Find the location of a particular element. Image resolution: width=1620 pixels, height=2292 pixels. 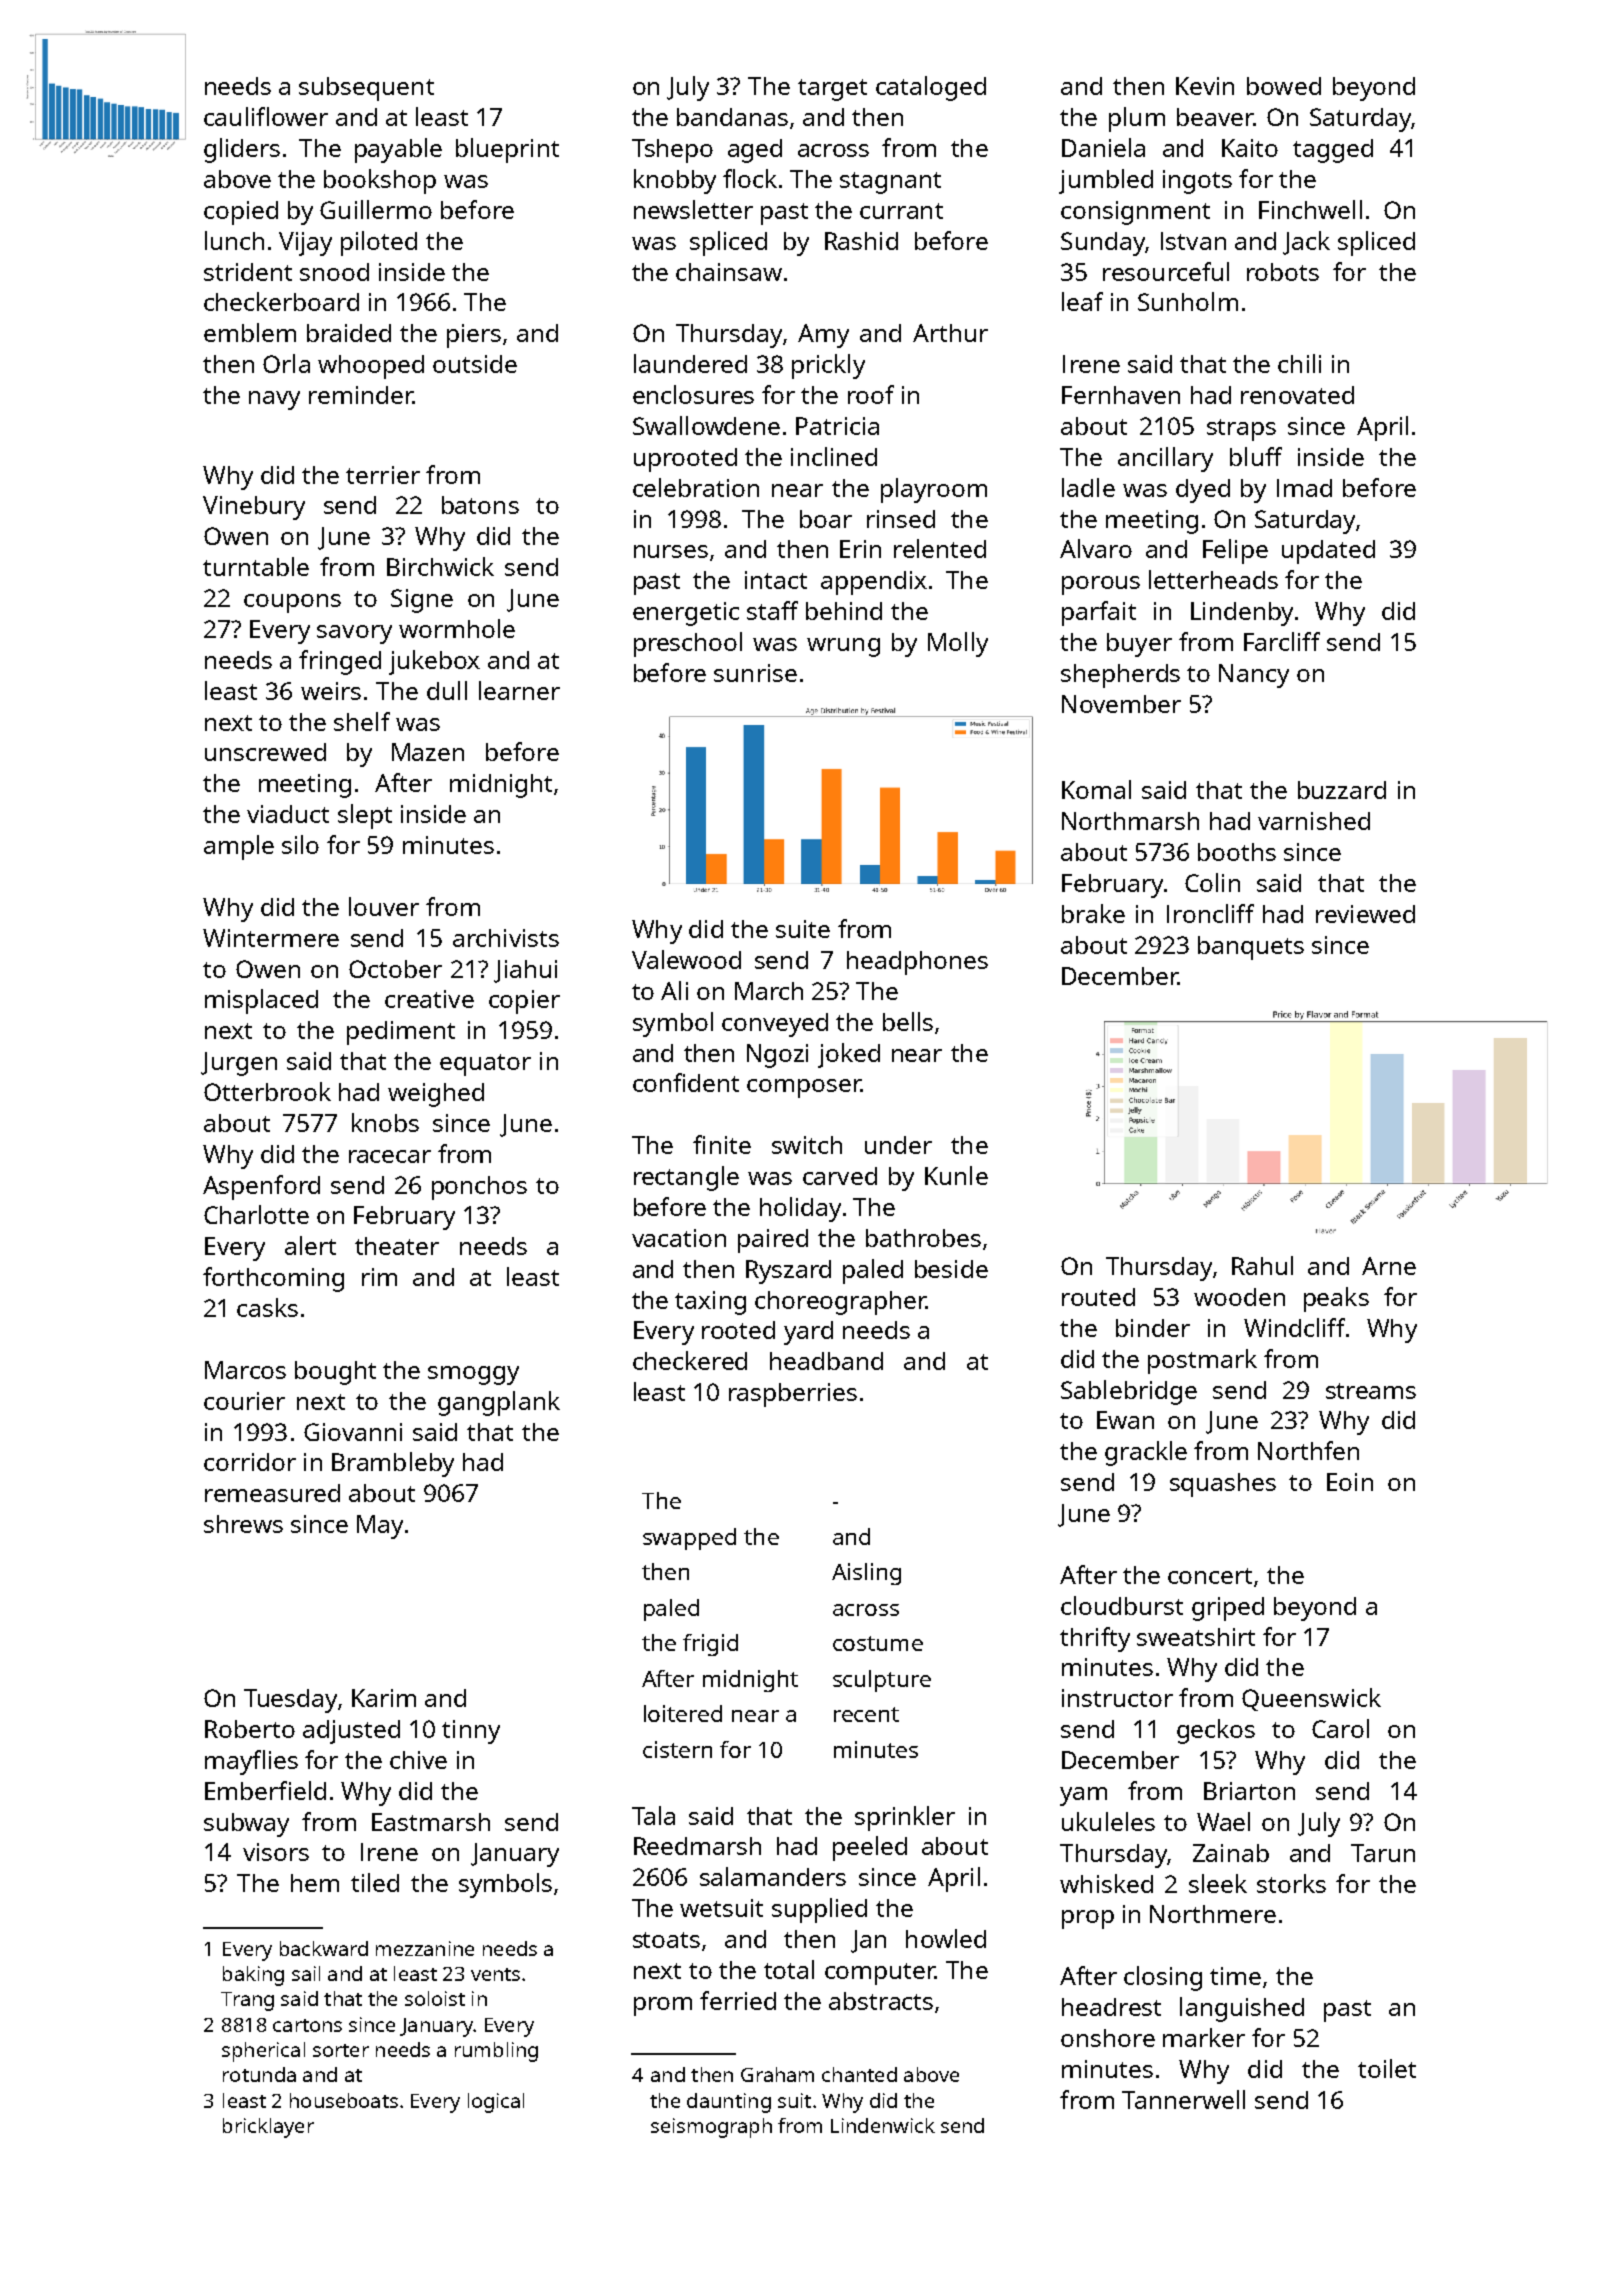

Vinebury is located at coordinates (254, 508).
